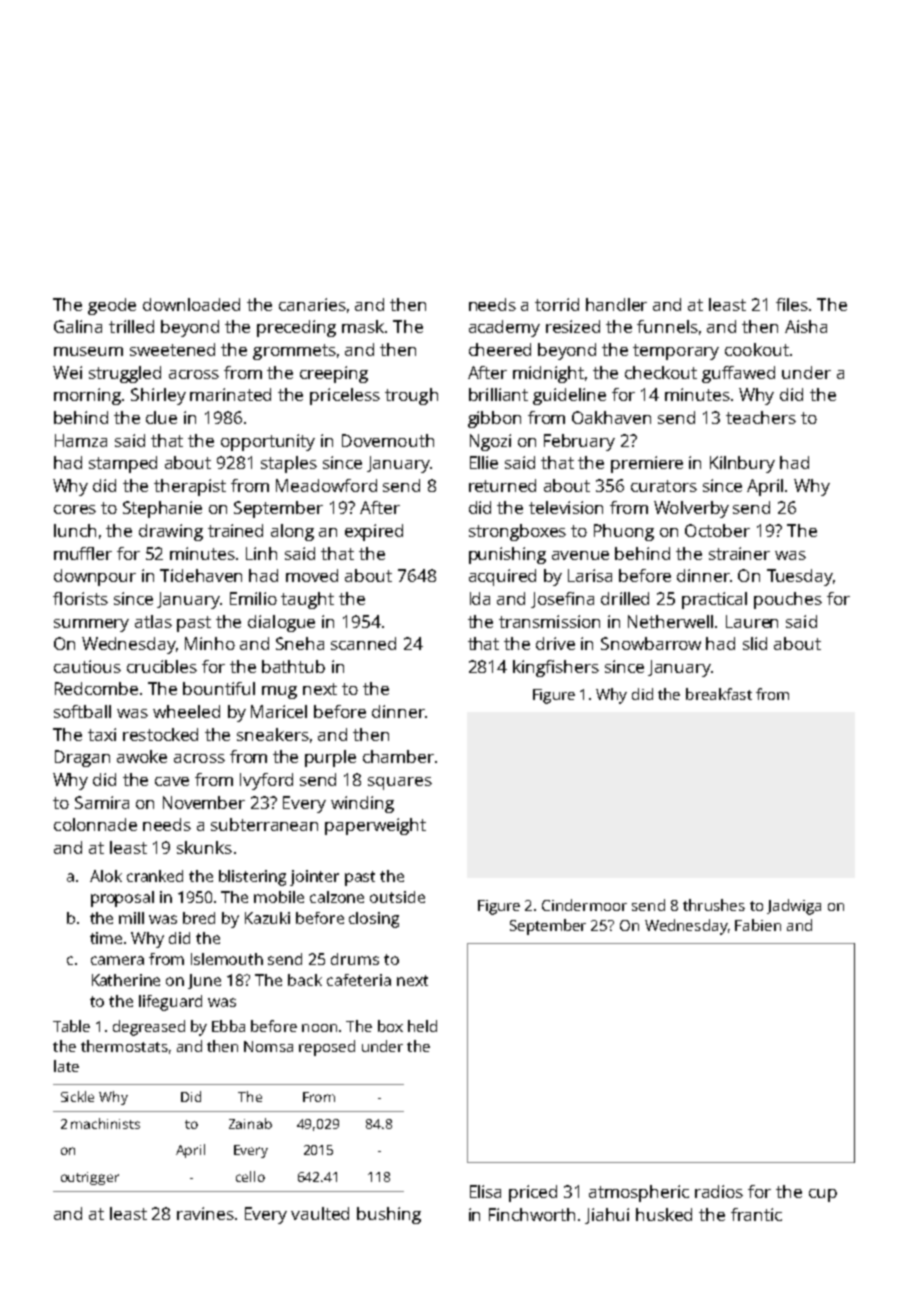 This document has height=1316, width=908. I want to click on ravines, so click(205, 1213).
